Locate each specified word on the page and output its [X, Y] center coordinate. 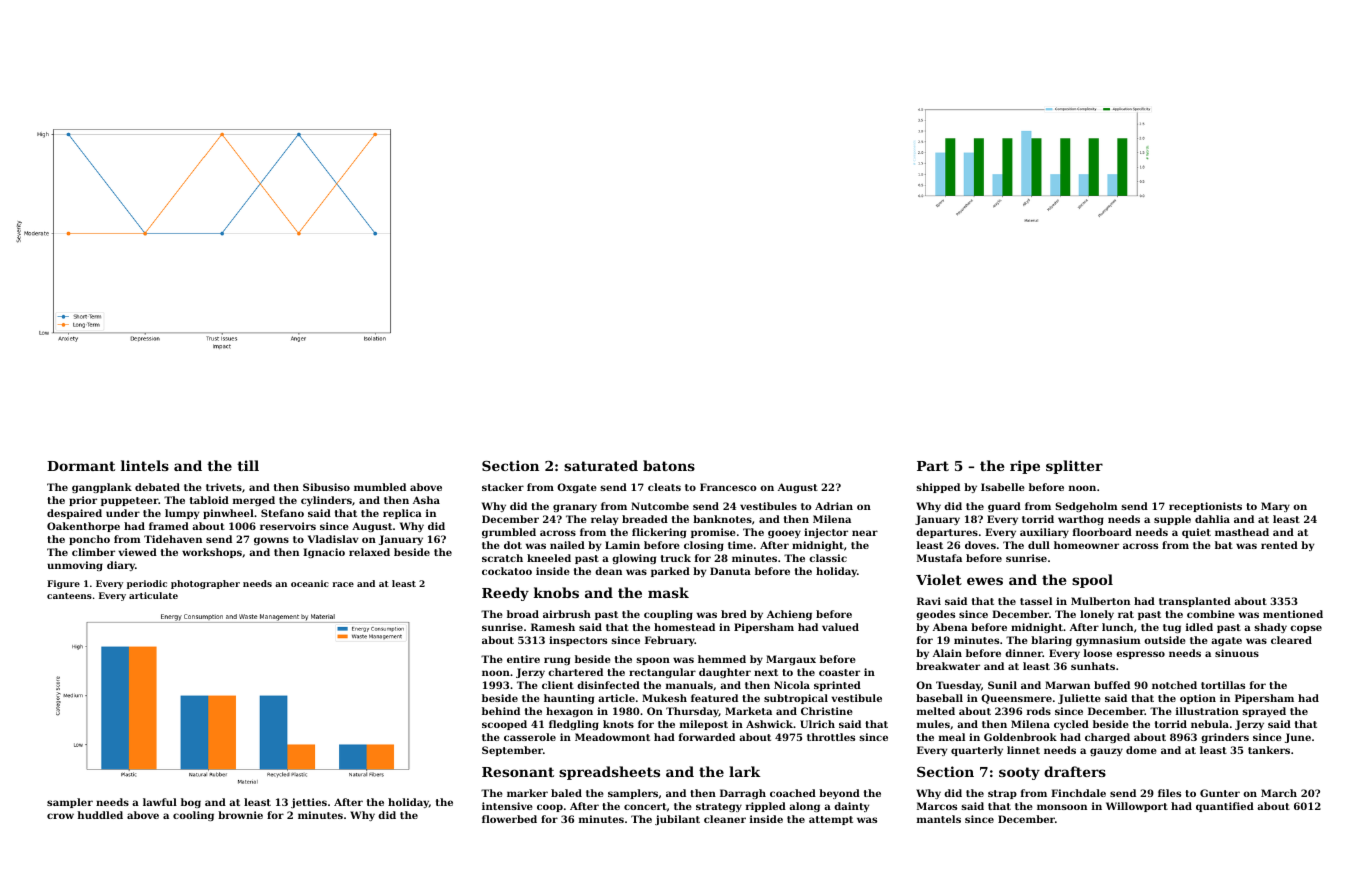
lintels [145, 465]
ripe [1025, 467]
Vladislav [333, 539]
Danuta [730, 571]
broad [523, 614]
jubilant [677, 820]
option [1198, 699]
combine [1211, 614]
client [558, 685]
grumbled [509, 533]
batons [669, 465]
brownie [240, 815]
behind [501, 711]
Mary [1275, 507]
